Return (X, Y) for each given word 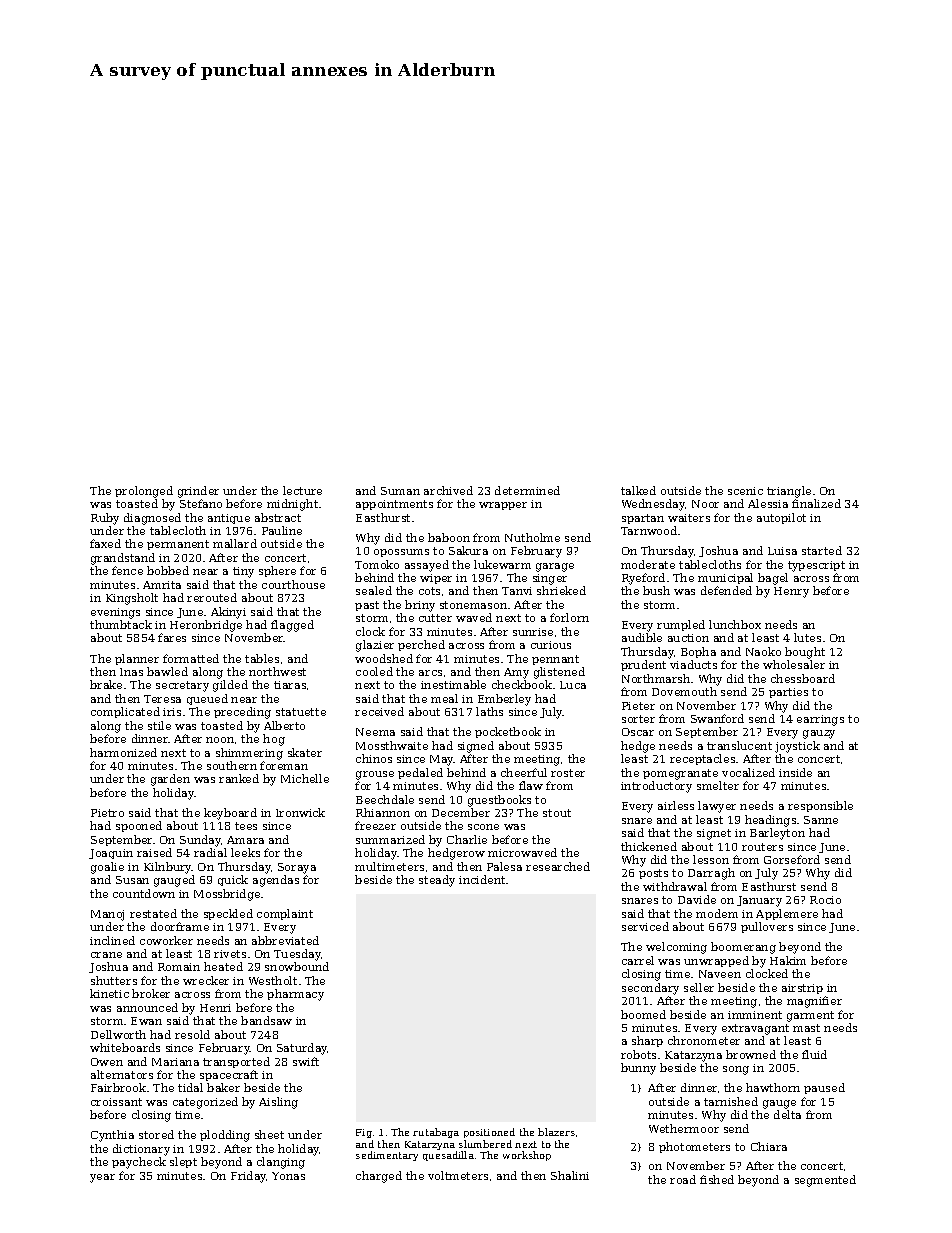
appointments (394, 505)
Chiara (769, 1146)
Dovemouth (684, 691)
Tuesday (297, 955)
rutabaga (436, 1133)
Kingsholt (132, 599)
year (102, 1178)
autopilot (781, 518)
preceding (242, 713)
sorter (638, 719)
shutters (114, 980)
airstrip (802, 989)
